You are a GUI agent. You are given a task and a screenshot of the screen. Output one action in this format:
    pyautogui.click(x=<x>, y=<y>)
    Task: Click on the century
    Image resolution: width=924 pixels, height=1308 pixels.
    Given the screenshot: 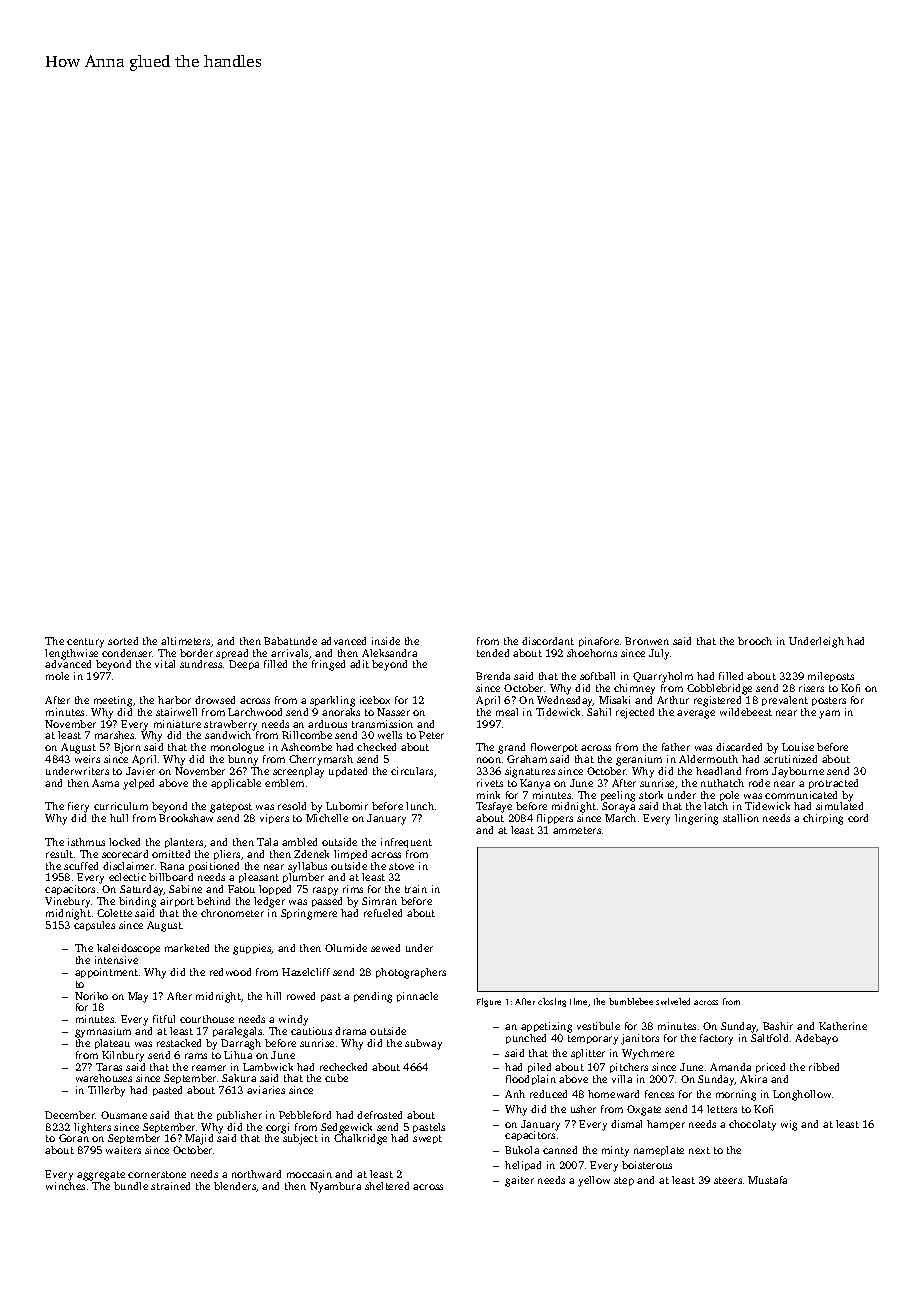 What is the action you would take?
    pyautogui.click(x=85, y=643)
